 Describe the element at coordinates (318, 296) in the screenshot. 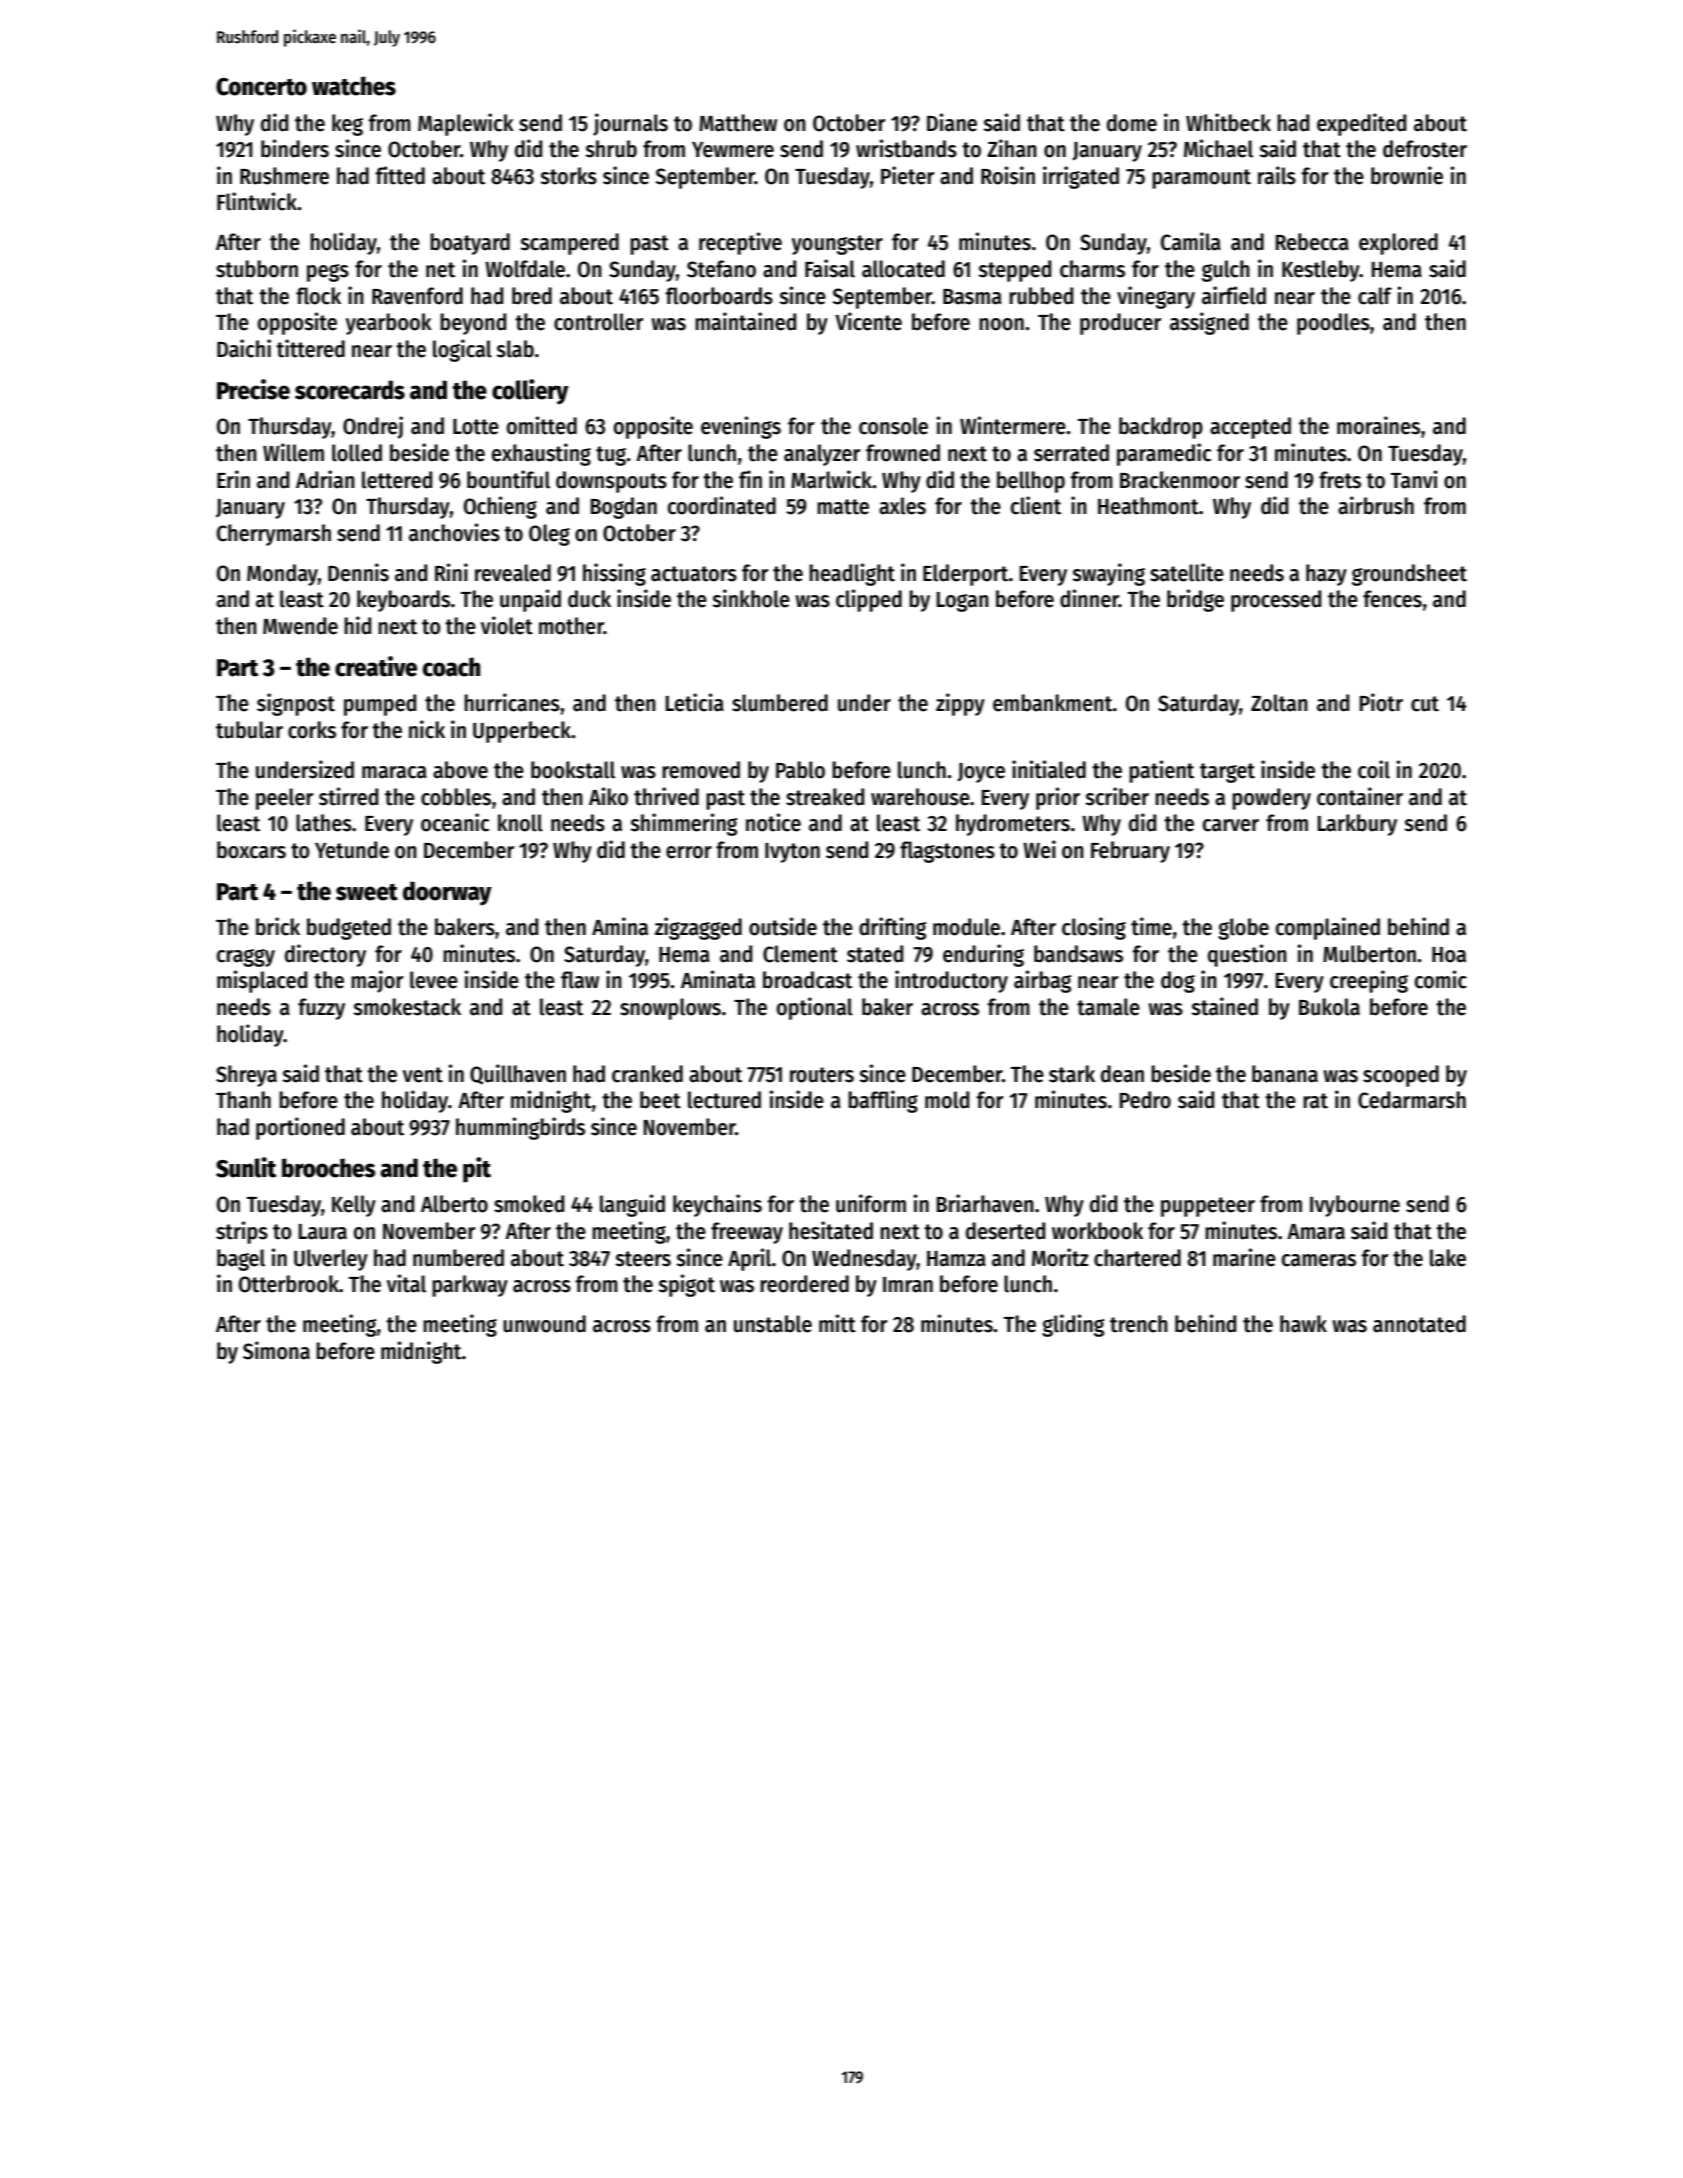

I see `flock` at that location.
